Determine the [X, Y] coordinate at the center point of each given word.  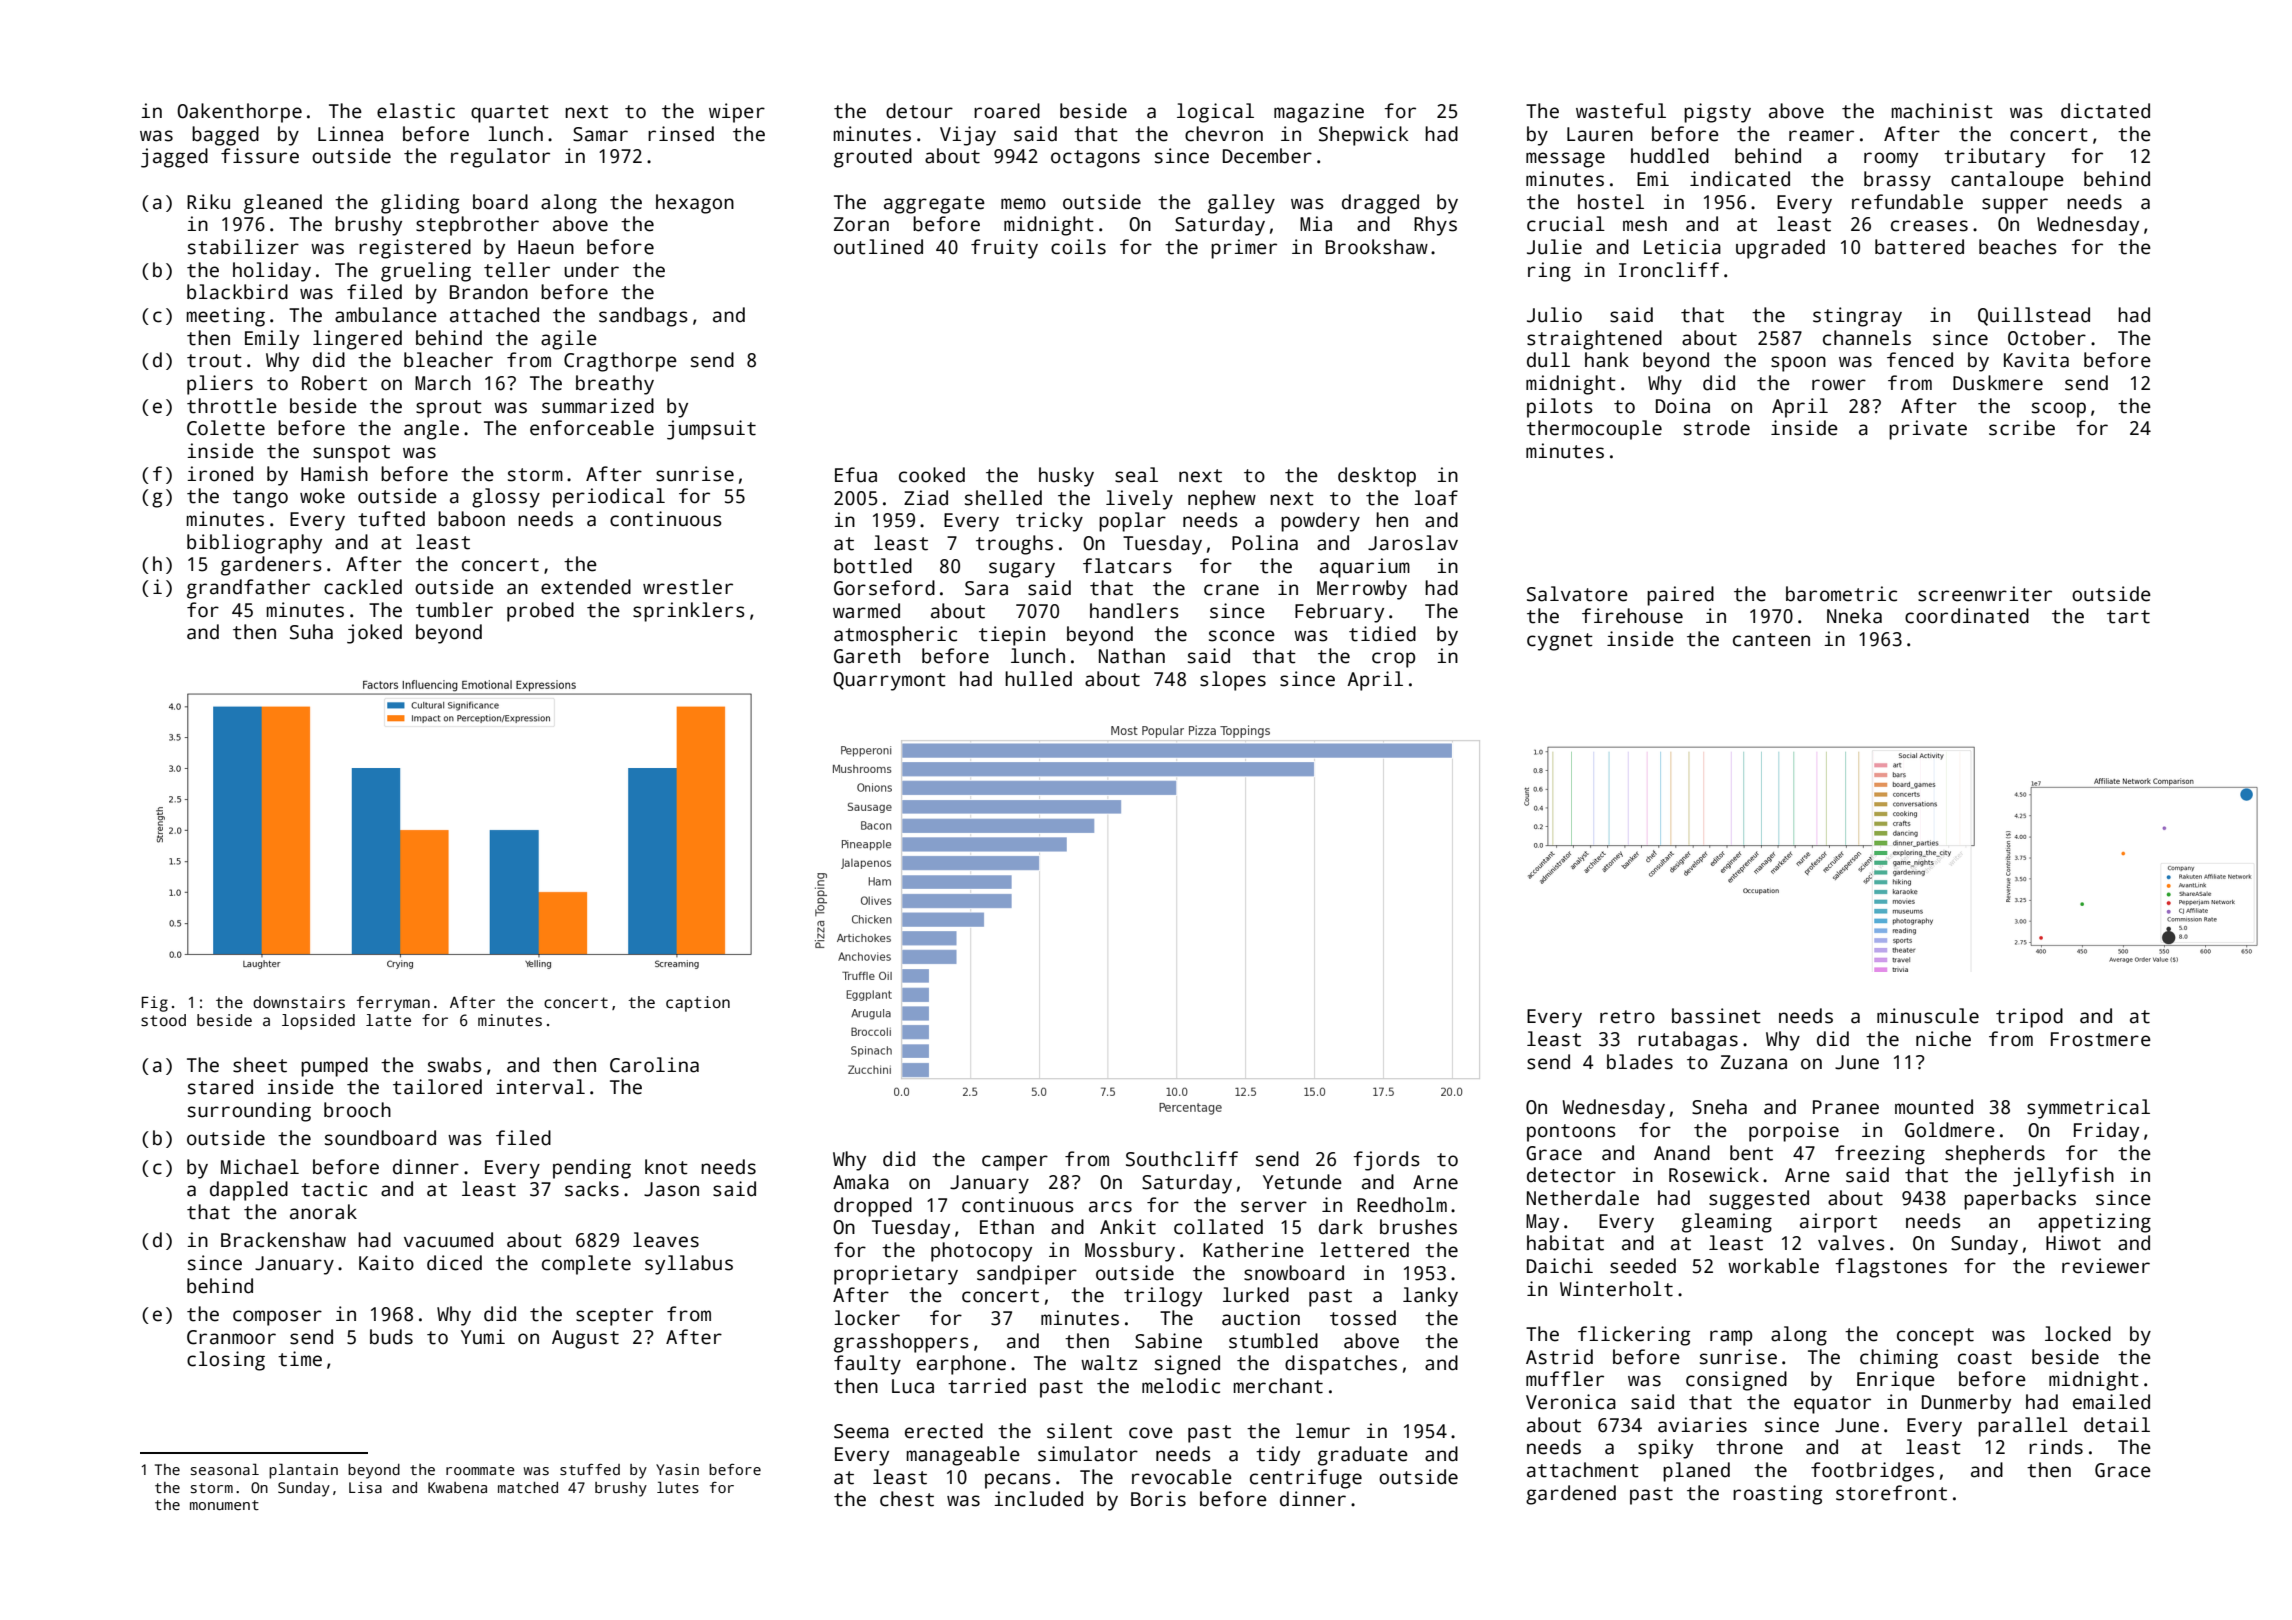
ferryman [393, 1004]
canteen [1771, 640]
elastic [416, 111]
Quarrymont [889, 681]
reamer [1821, 136]
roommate [480, 1470]
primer [1244, 249]
